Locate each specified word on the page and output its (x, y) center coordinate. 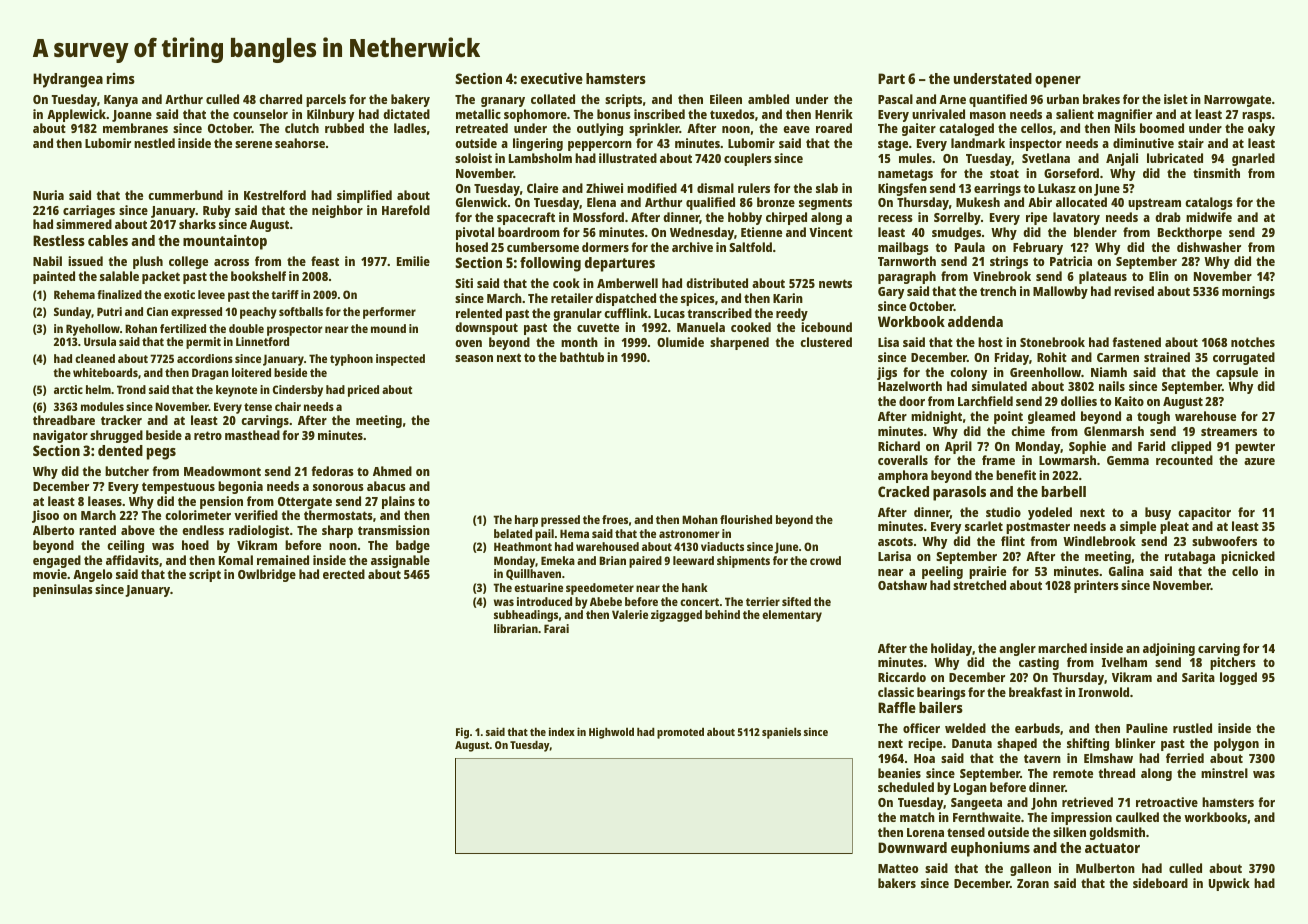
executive (552, 78)
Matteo (898, 868)
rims (121, 78)
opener (1058, 82)
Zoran (1033, 883)
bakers (897, 883)
